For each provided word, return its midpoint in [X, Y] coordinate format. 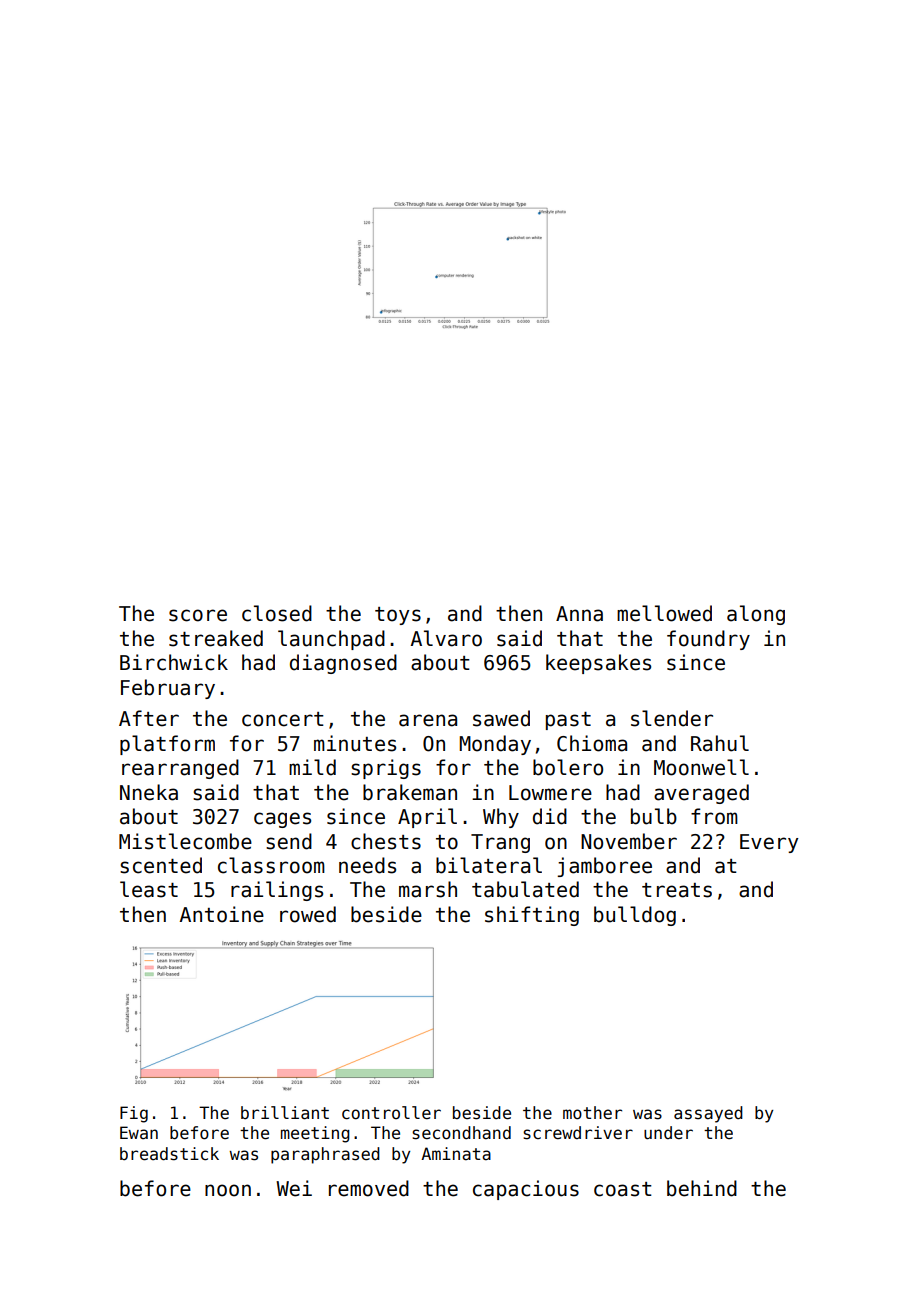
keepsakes [598, 664]
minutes [355, 743]
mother [592, 1113]
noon [228, 1190]
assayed [708, 1114]
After [149, 718]
